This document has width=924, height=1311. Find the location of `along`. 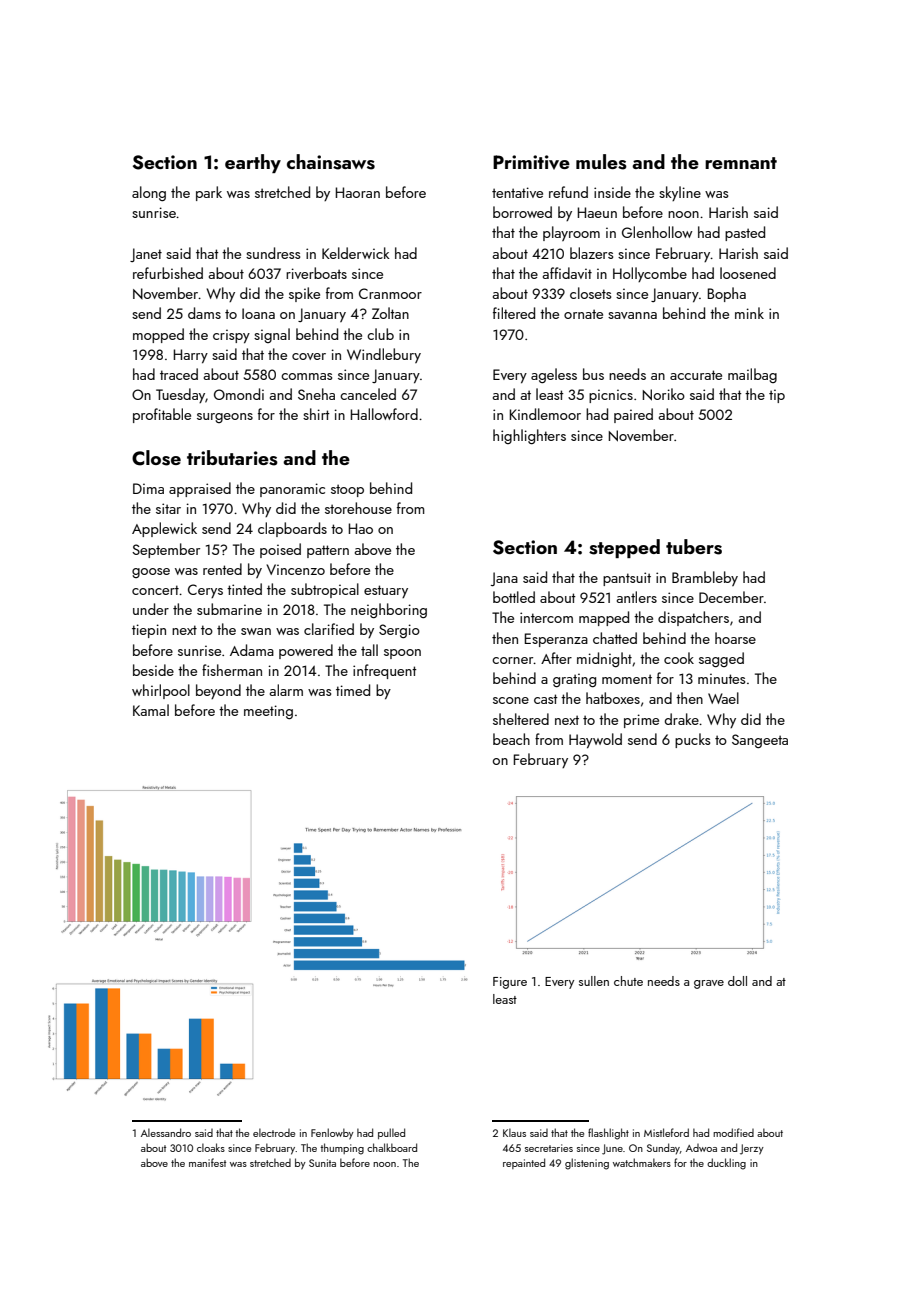

along is located at coordinates (149, 193).
